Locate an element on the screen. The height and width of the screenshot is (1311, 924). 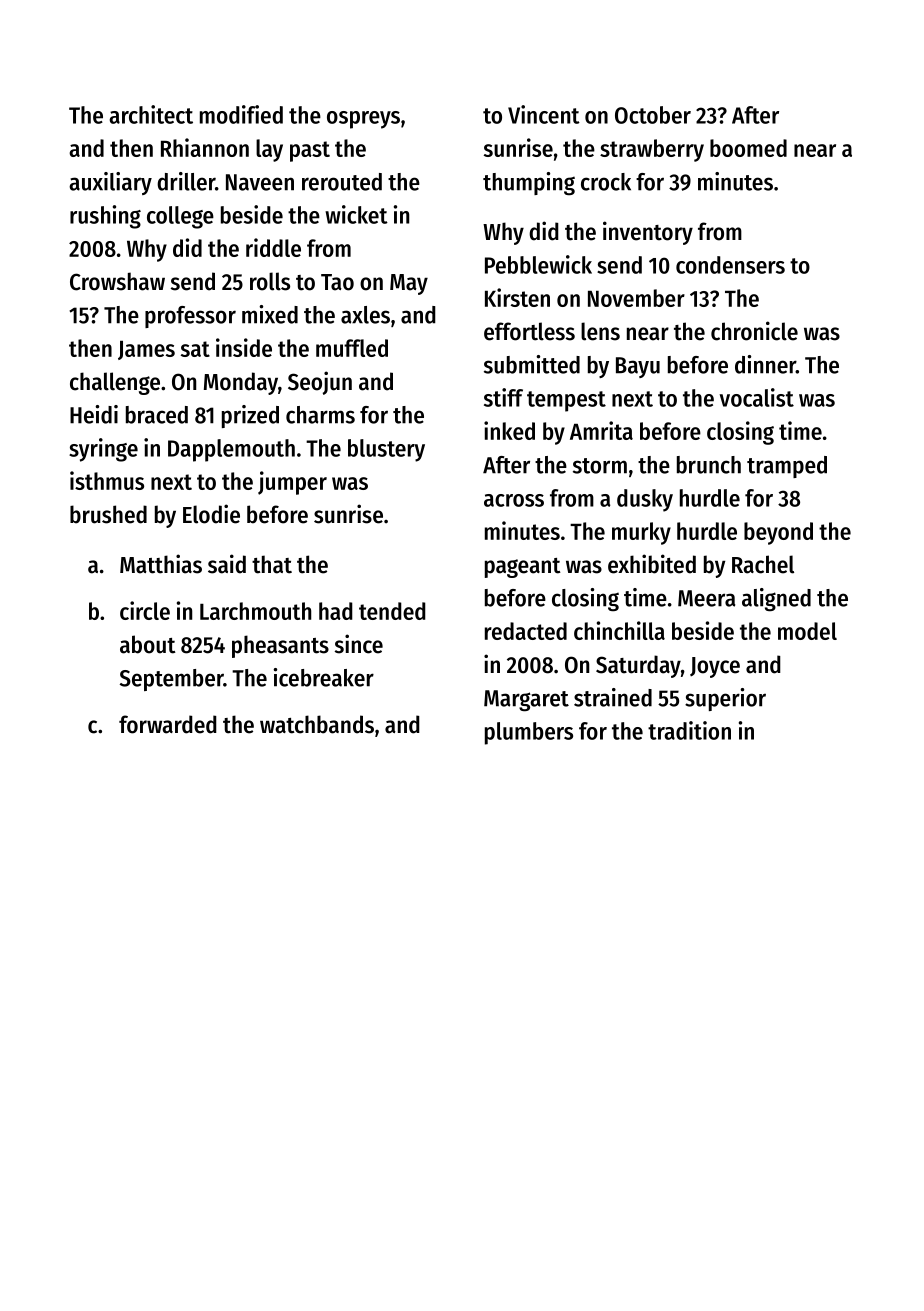
boomed is located at coordinates (748, 148).
